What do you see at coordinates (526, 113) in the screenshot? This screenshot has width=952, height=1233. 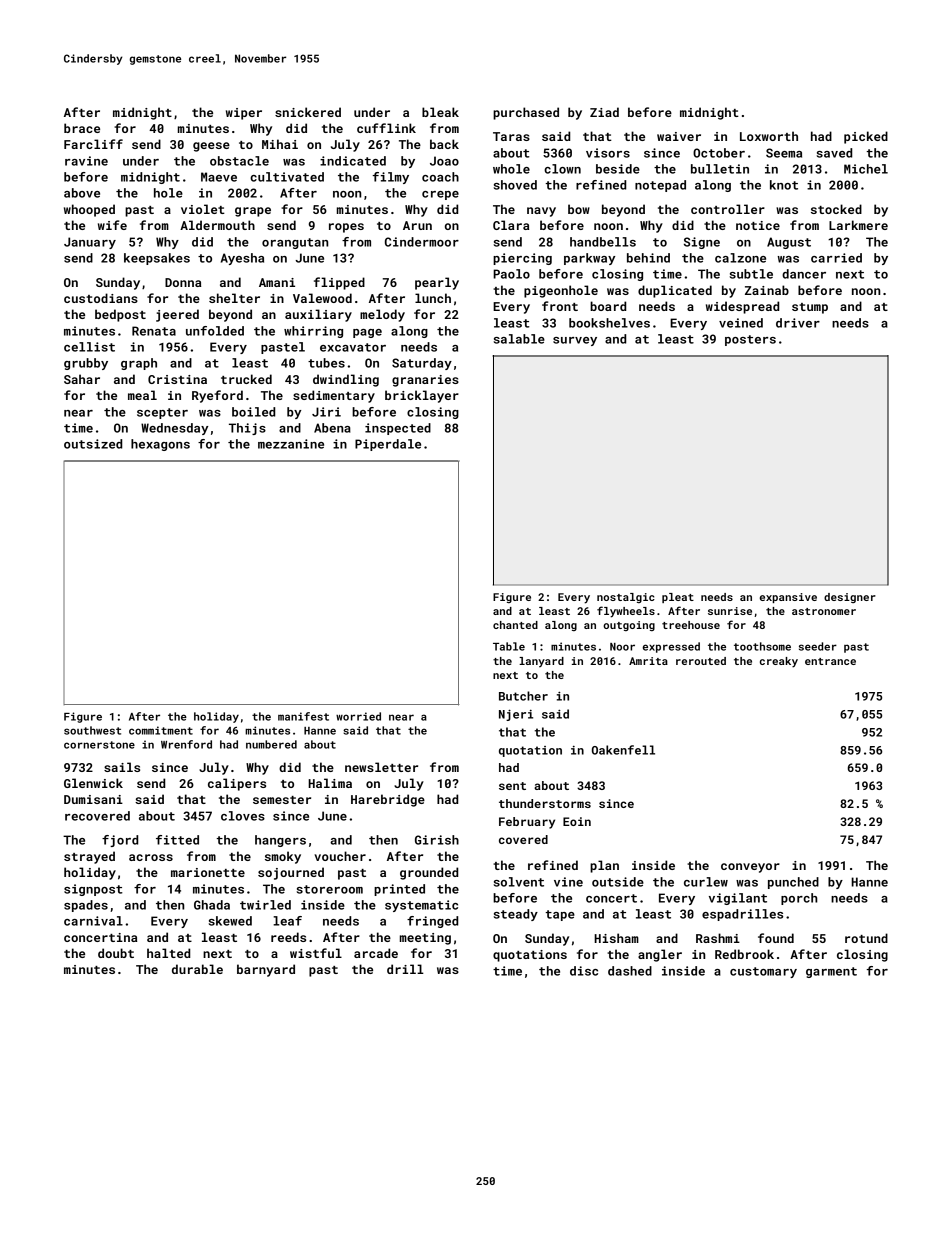 I see `purchased` at bounding box center [526, 113].
